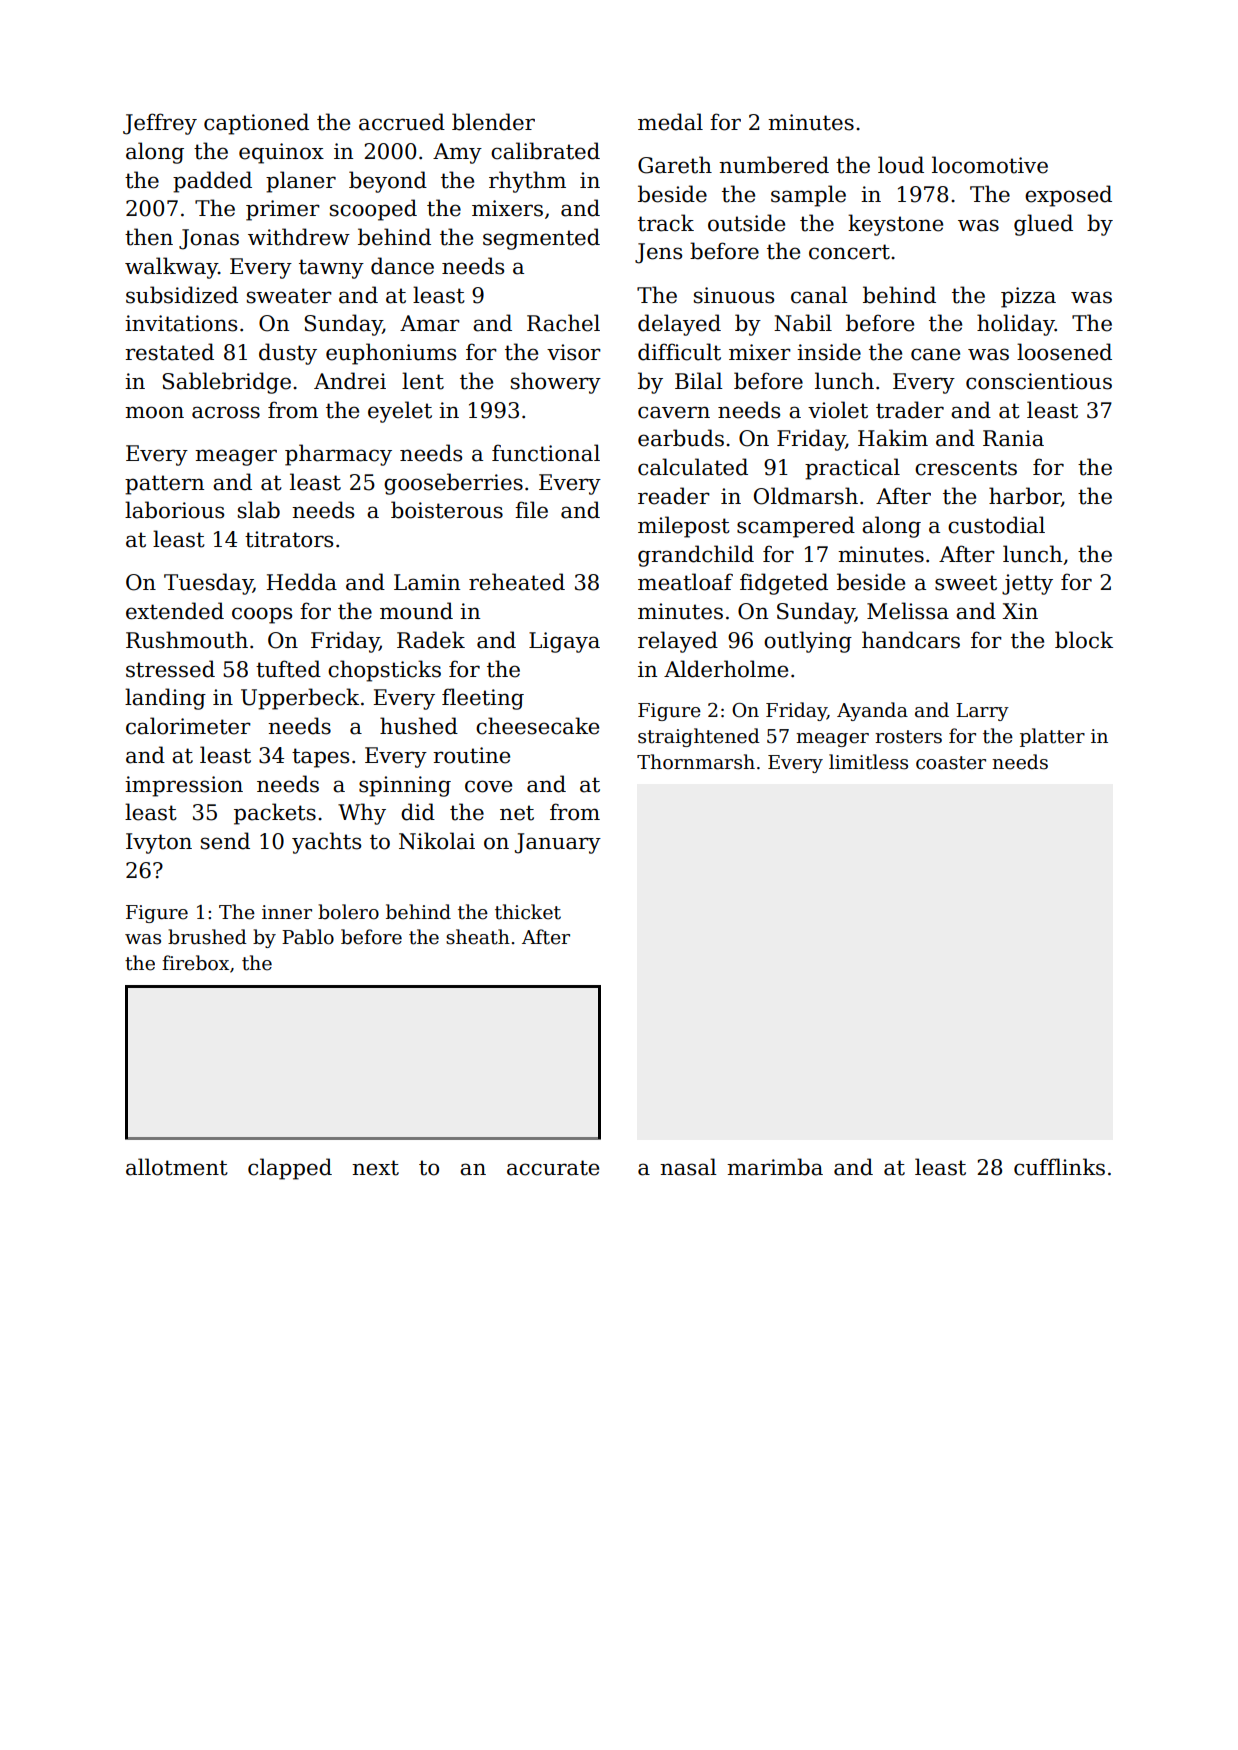 Image resolution: width=1238 pixels, height=1750 pixels. I want to click on cufflinks, so click(1059, 1167).
